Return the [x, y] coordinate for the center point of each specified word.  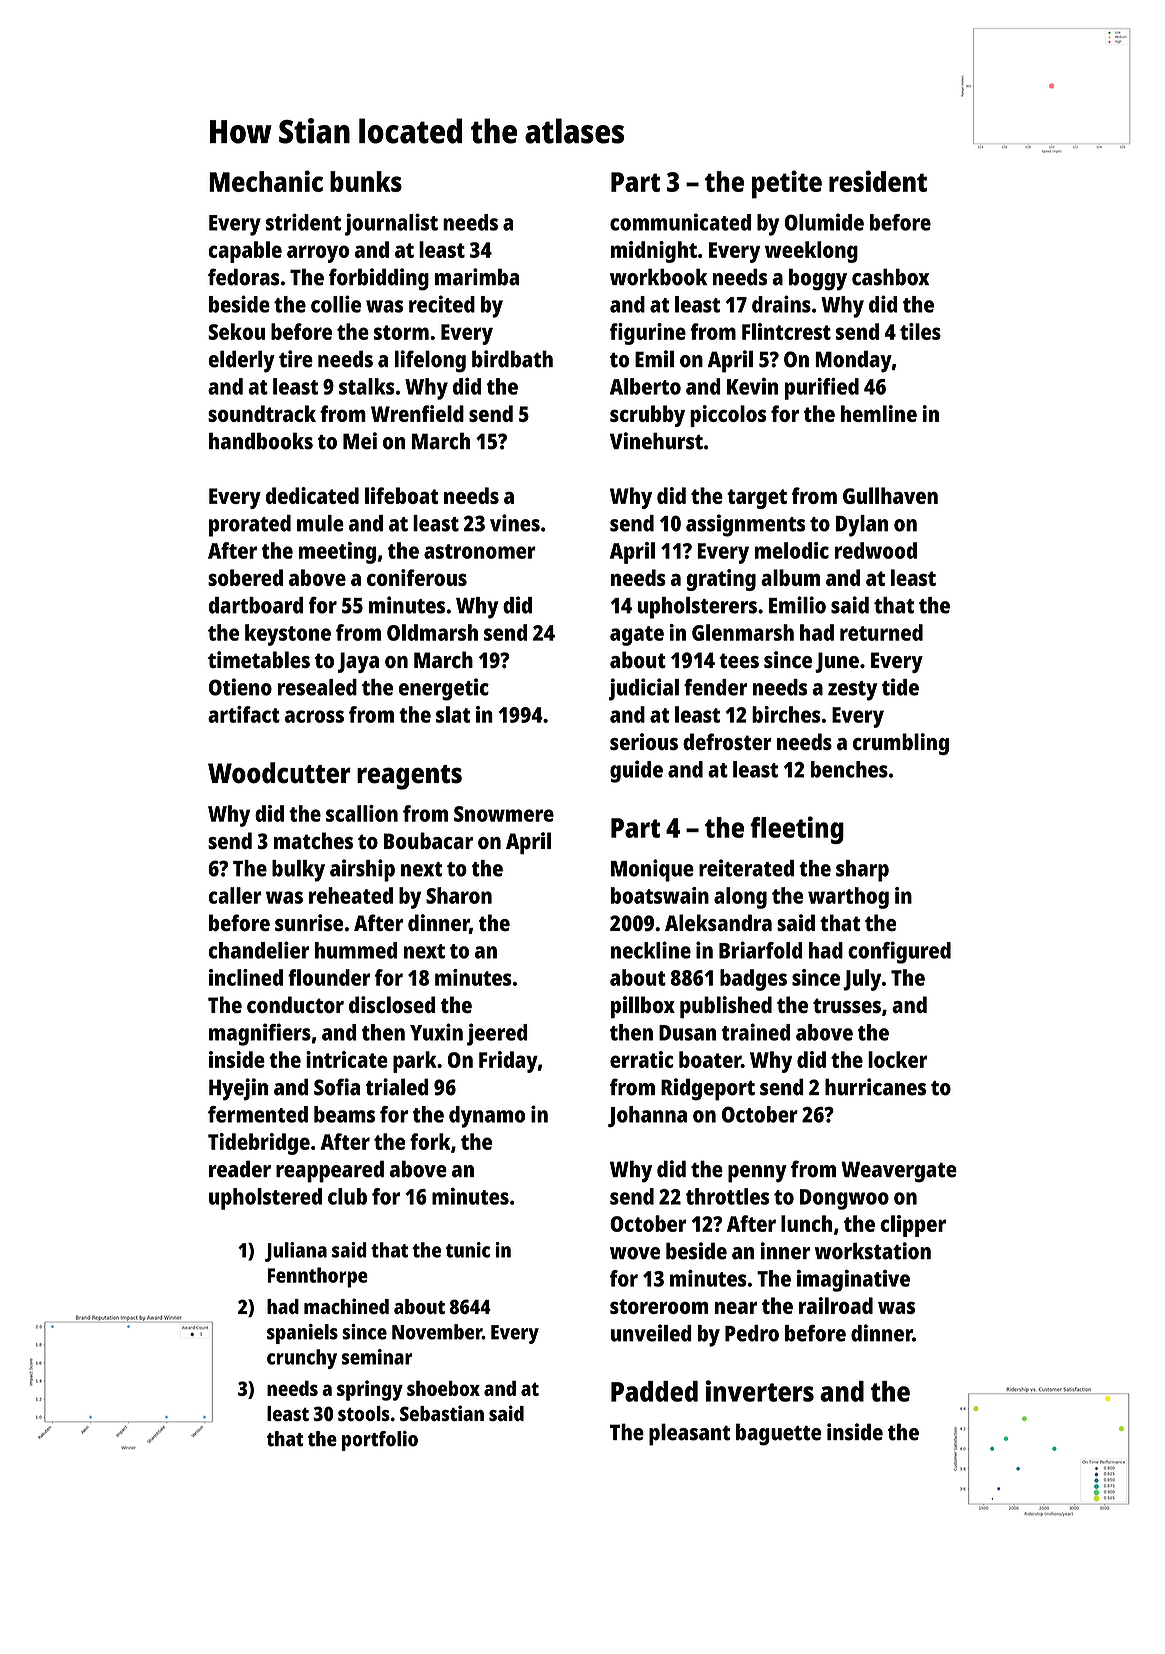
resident [878, 181]
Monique [652, 870]
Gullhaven [890, 495]
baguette [778, 1434]
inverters [760, 1391]
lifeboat [402, 495]
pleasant [689, 1434]
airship [362, 870]
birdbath [512, 359]
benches [849, 769]
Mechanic [266, 181]
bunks [366, 181]
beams [344, 1114]
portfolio [380, 1441]
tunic [468, 1250]
